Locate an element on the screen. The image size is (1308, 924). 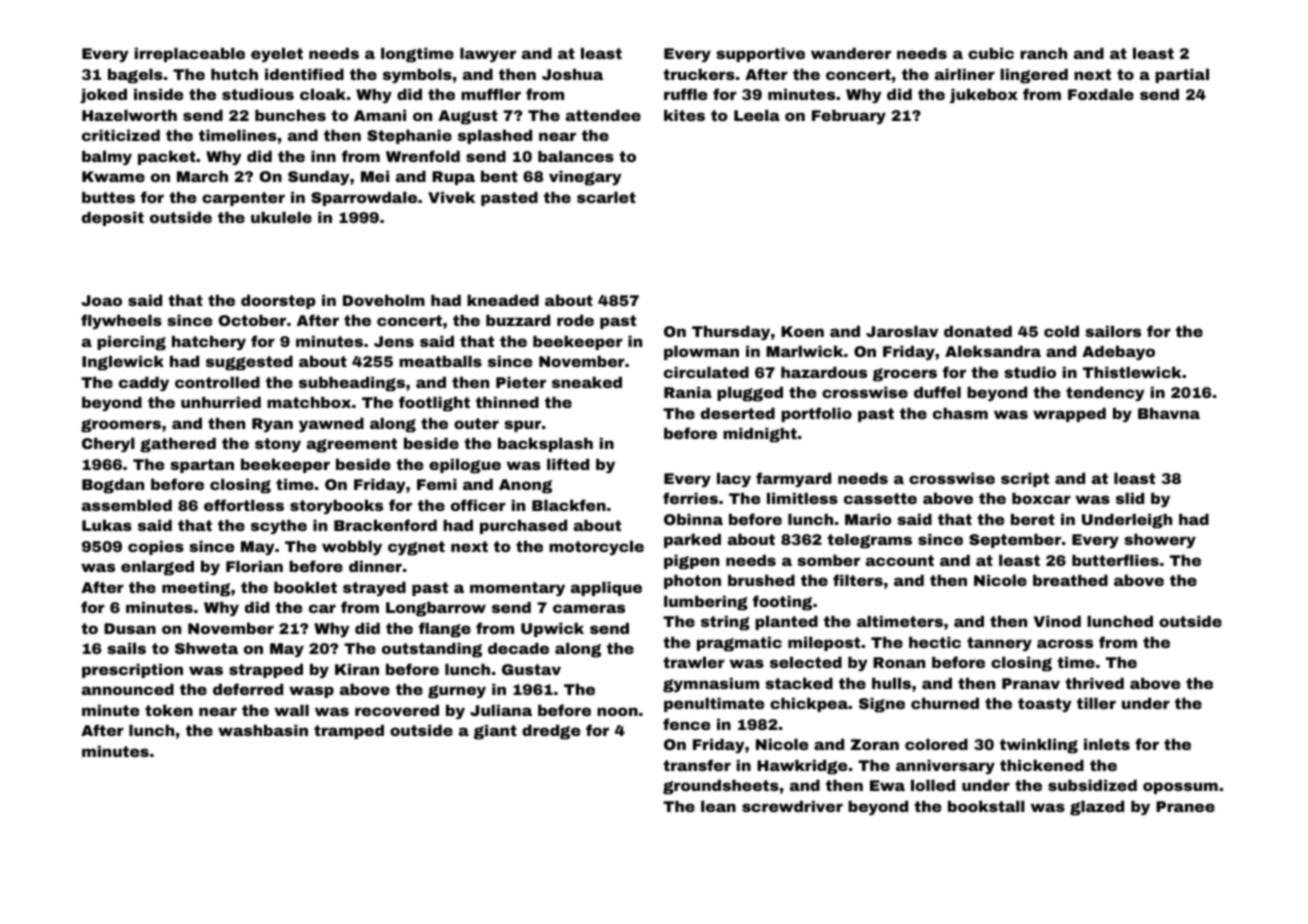
midnight is located at coordinates (760, 435).
